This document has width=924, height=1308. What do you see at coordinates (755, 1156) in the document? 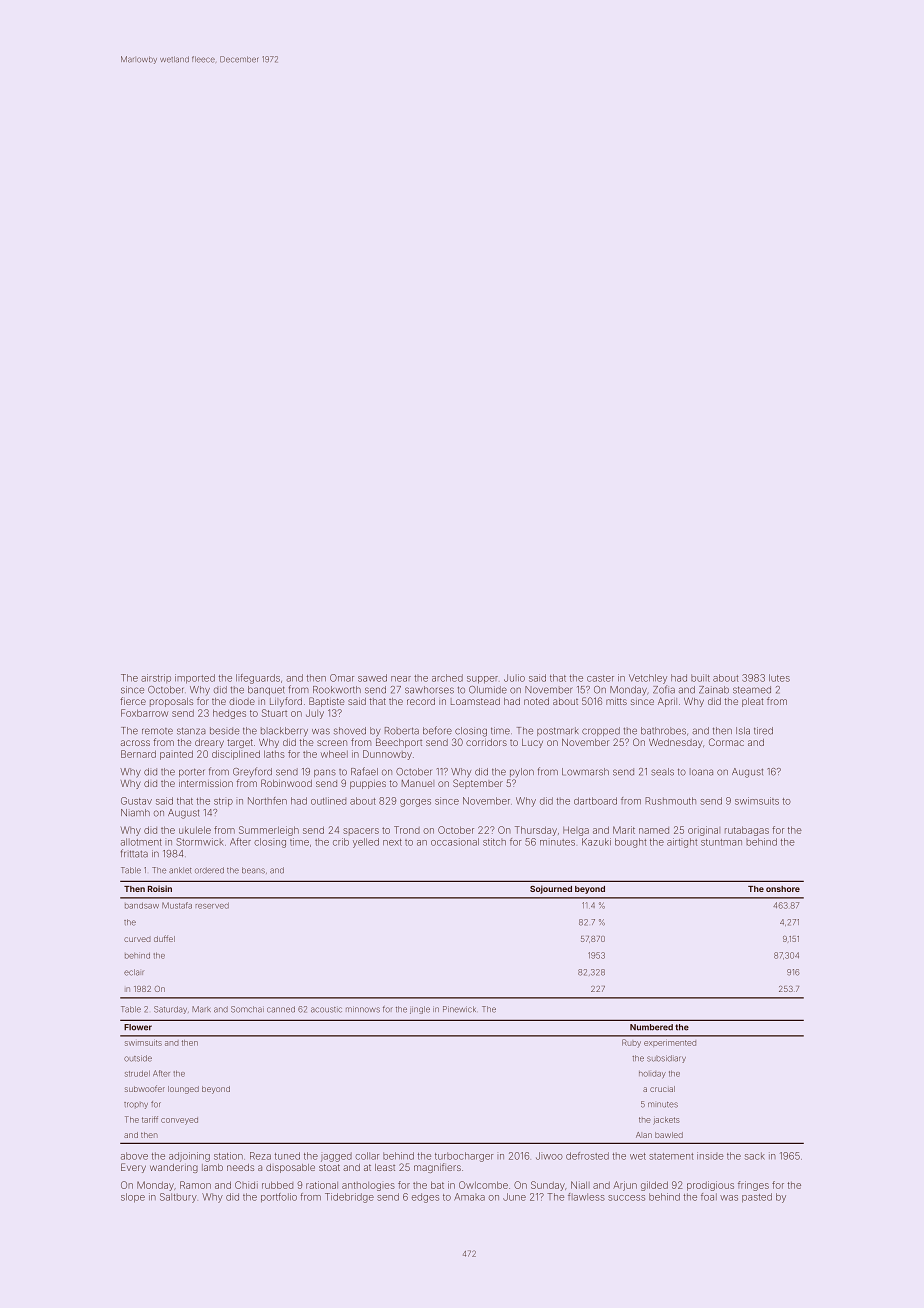
I see `sack` at bounding box center [755, 1156].
